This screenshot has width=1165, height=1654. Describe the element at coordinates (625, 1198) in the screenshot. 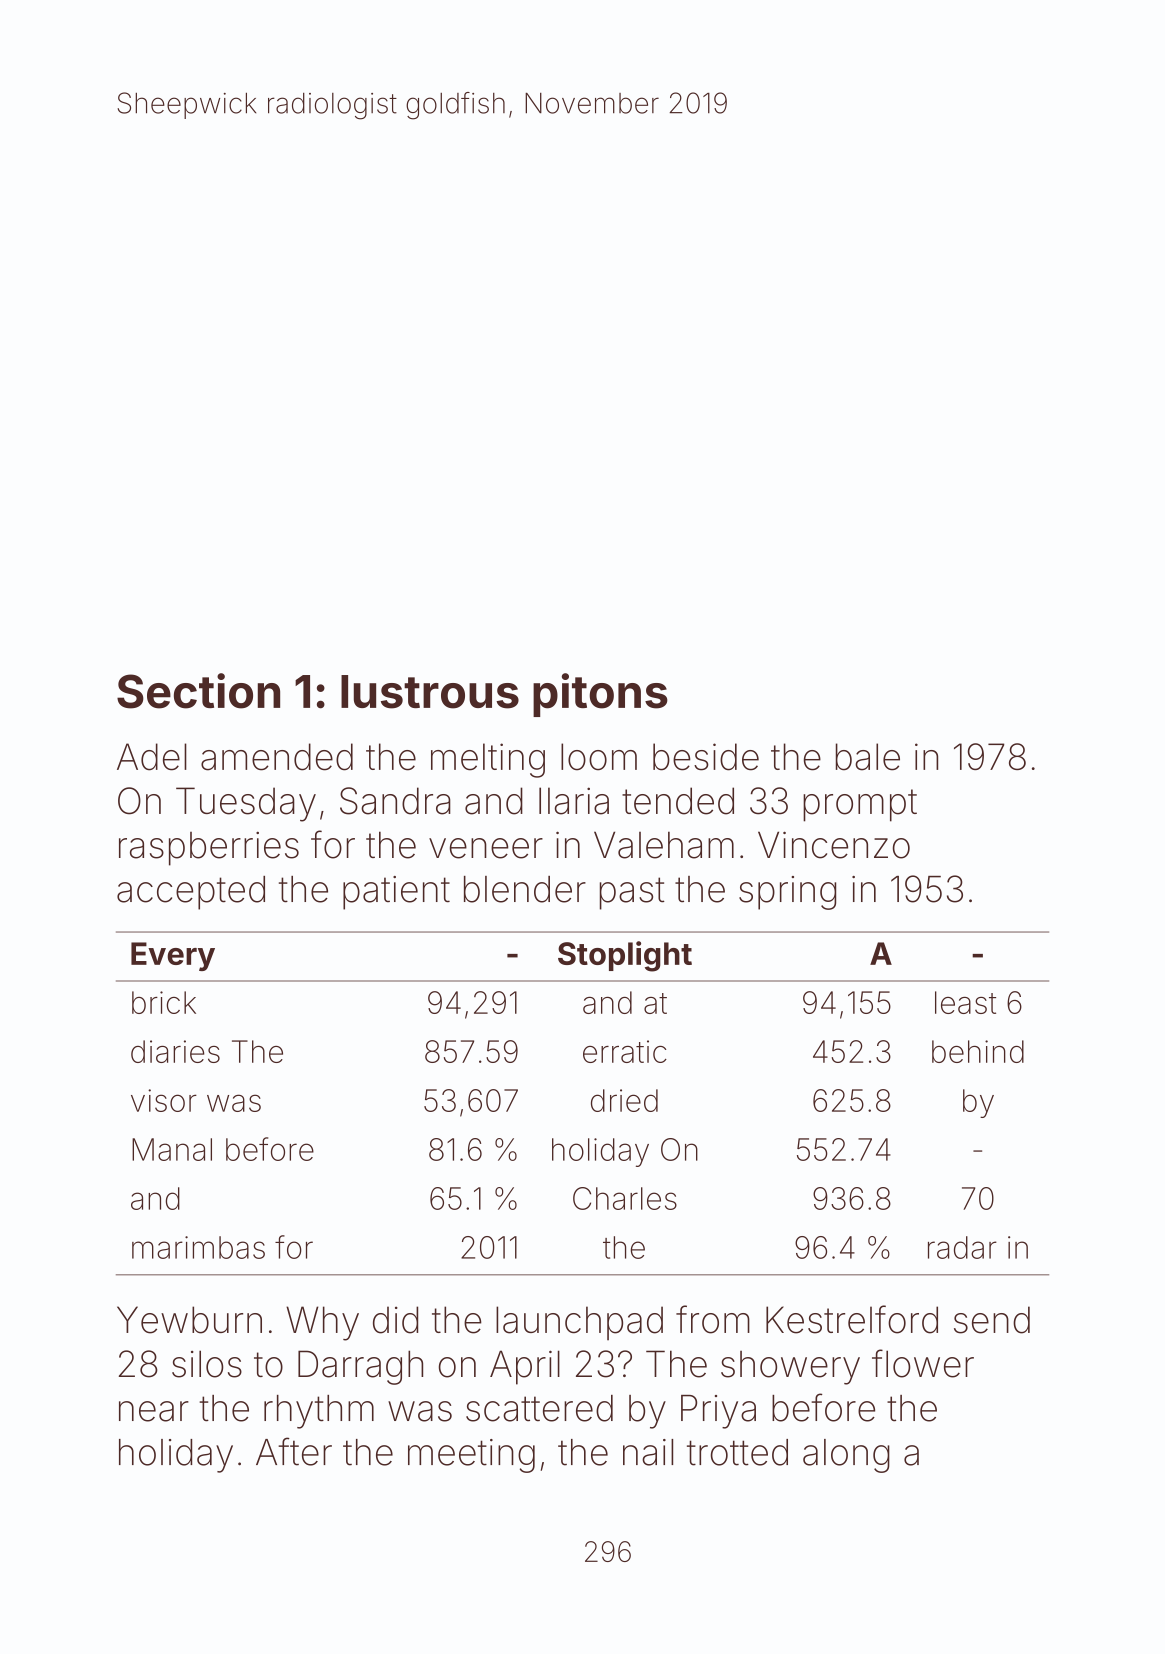

I see `Charles` at that location.
